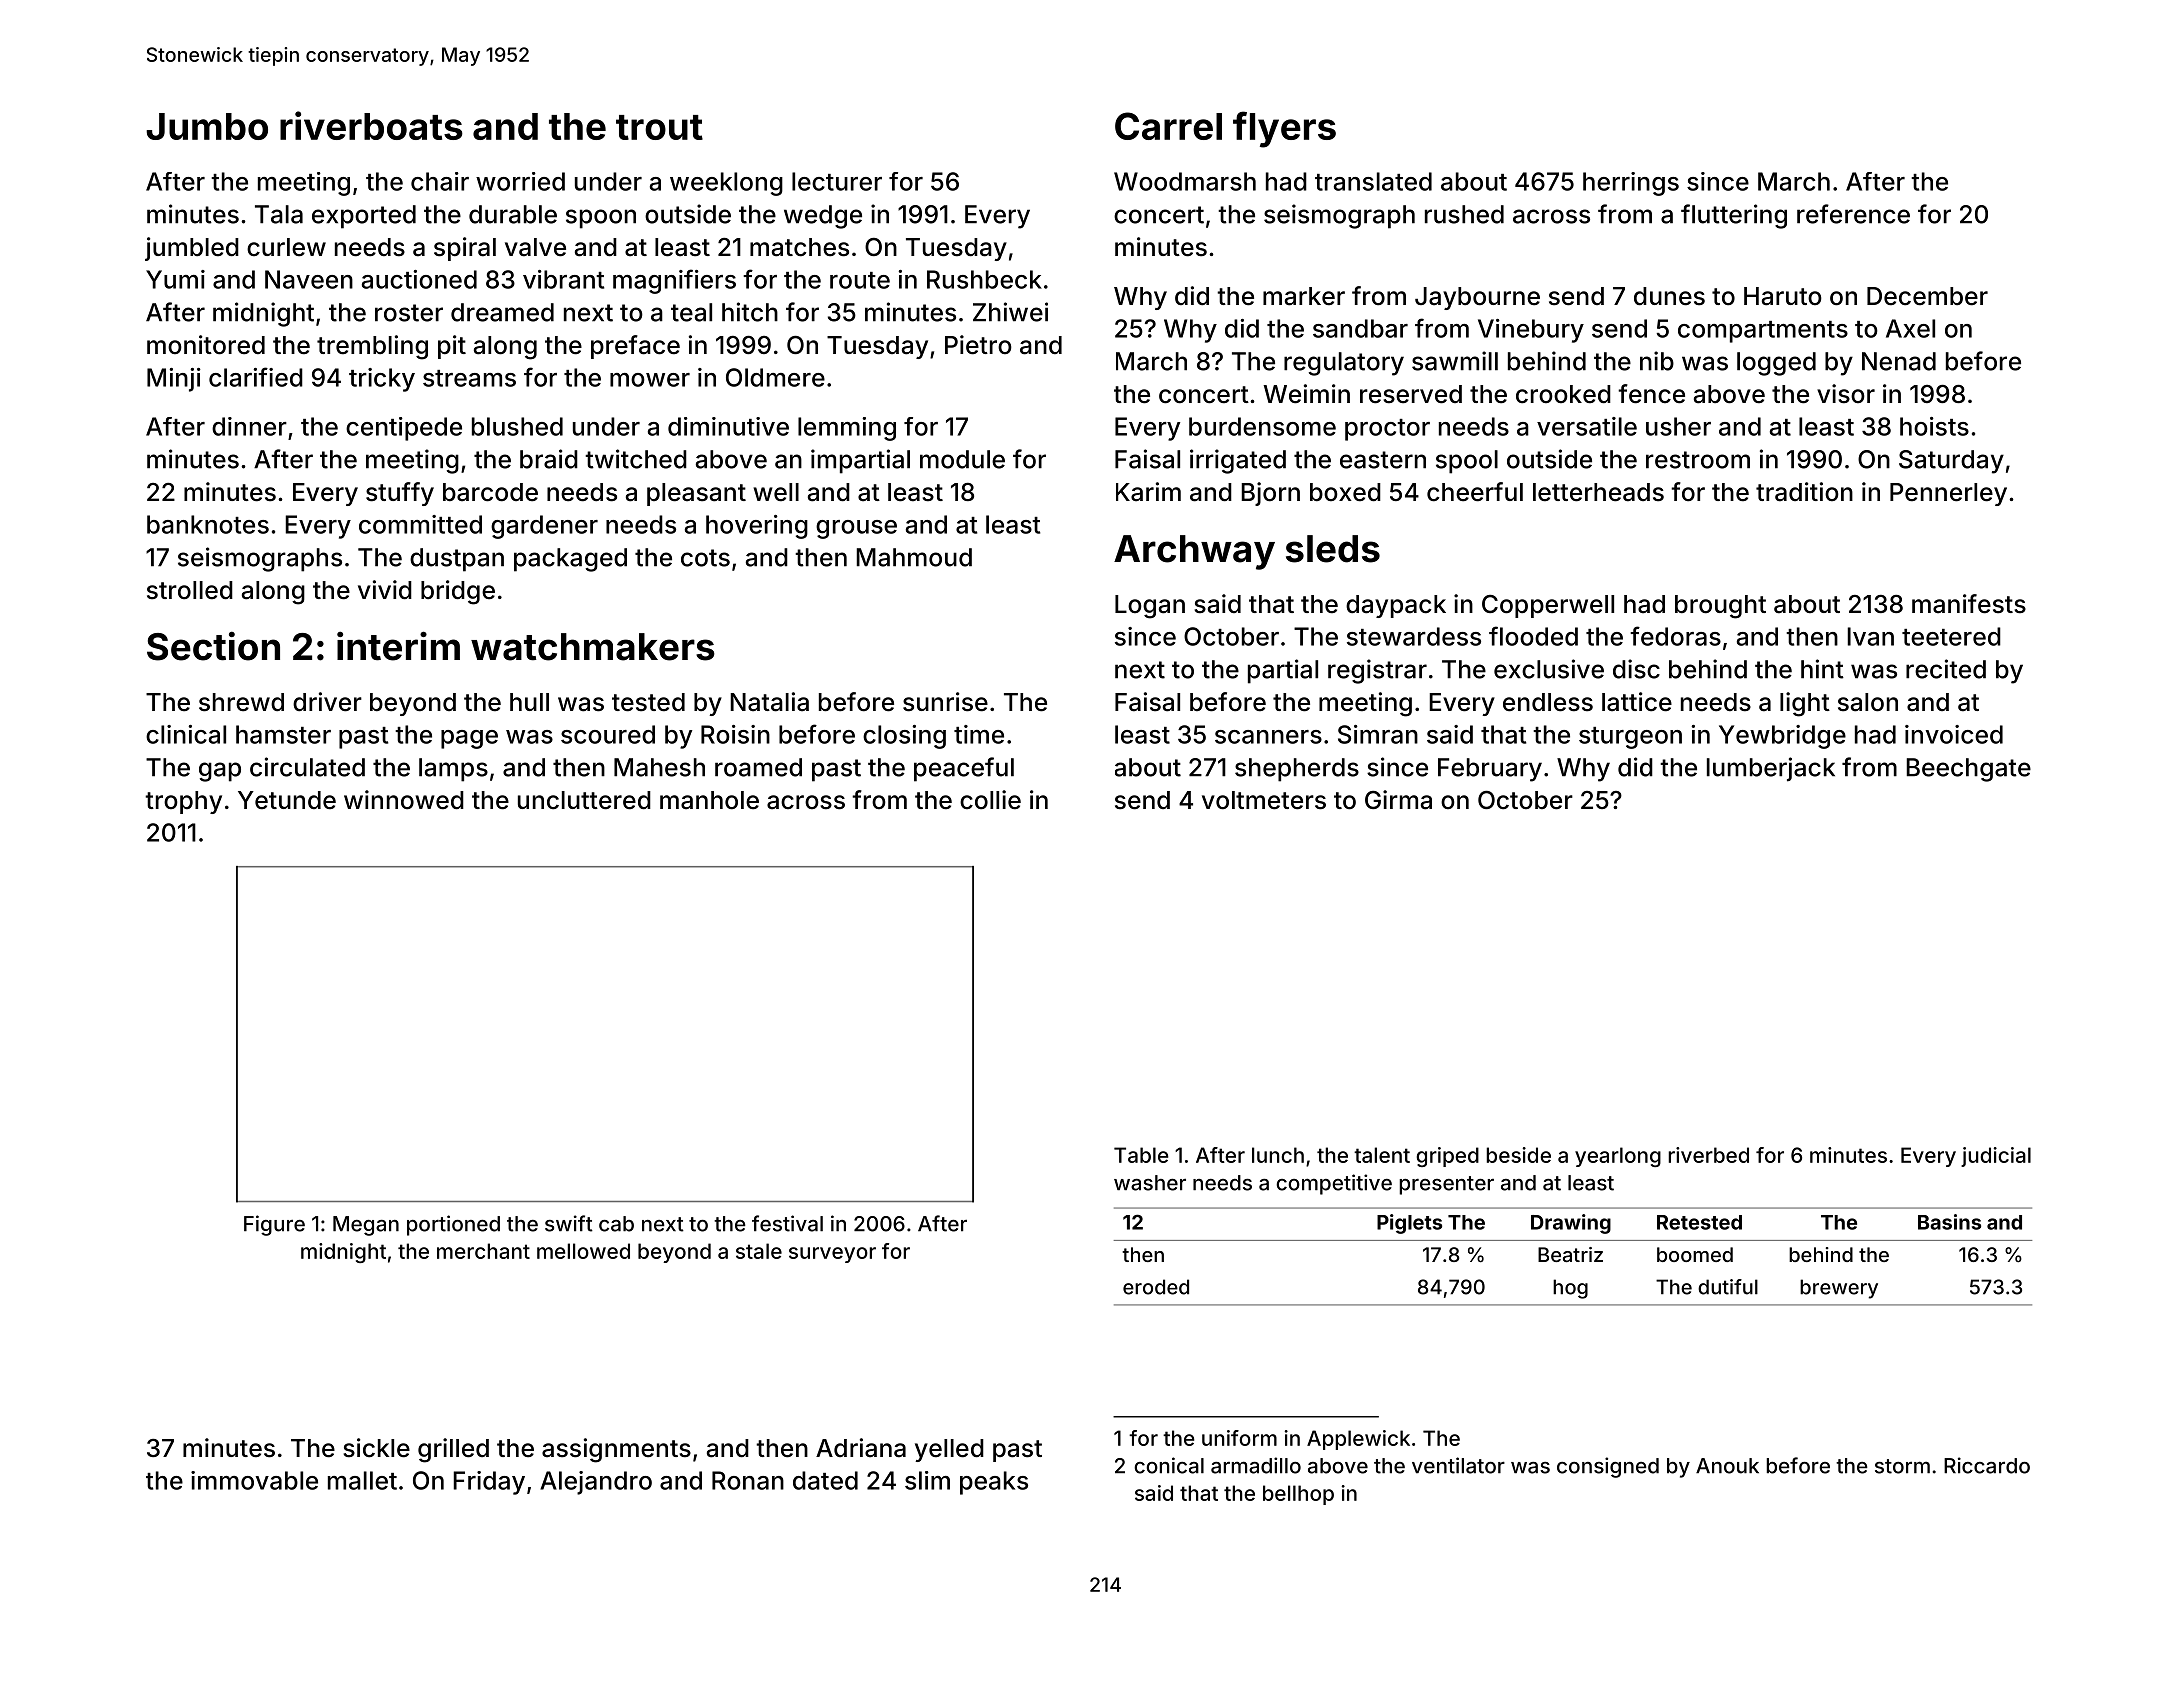 The width and height of the document is (2178, 1683). I want to click on riverbed, so click(1708, 1155).
